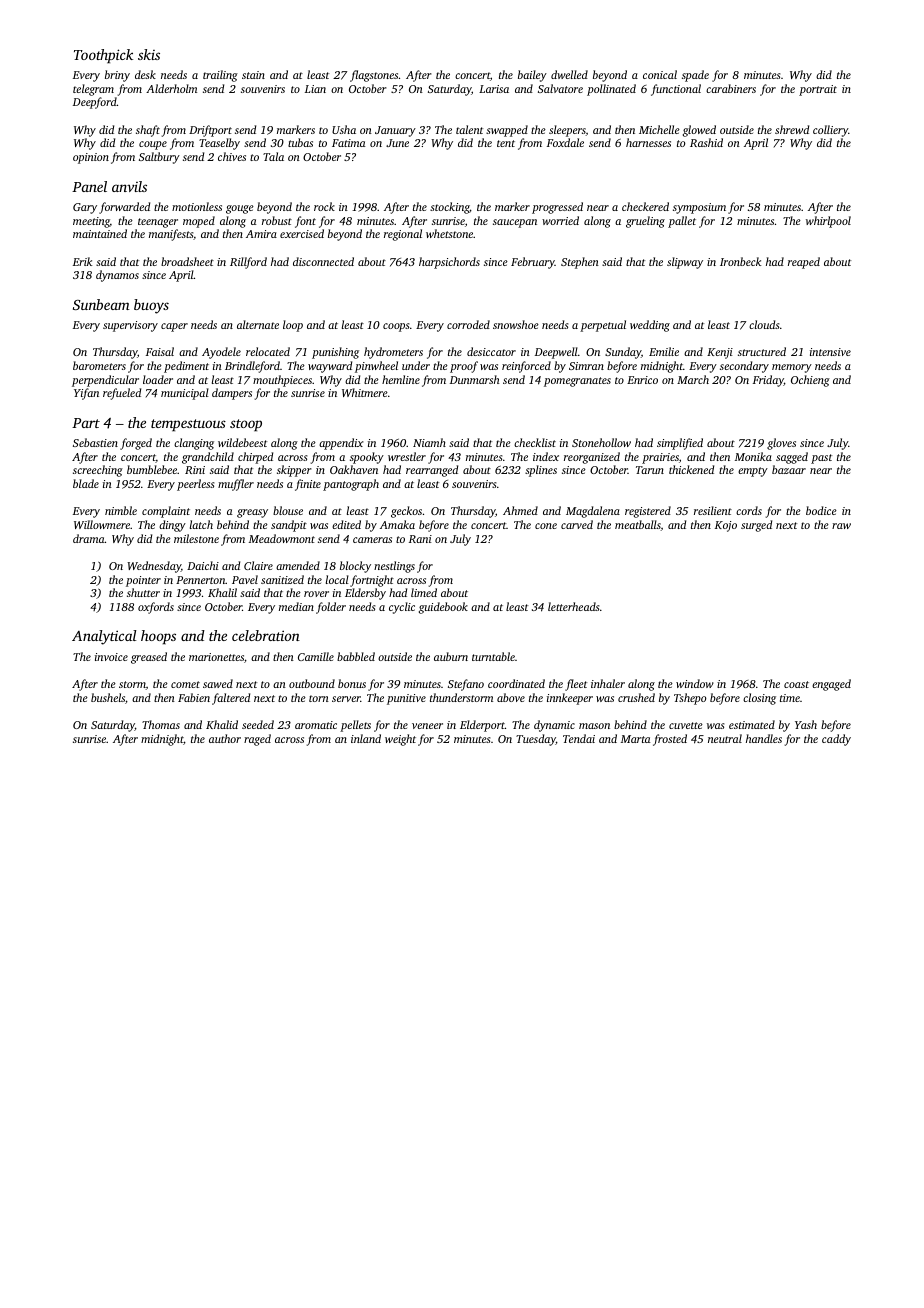 The width and height of the document is (924, 1308). I want to click on forwarded, so click(124, 208).
